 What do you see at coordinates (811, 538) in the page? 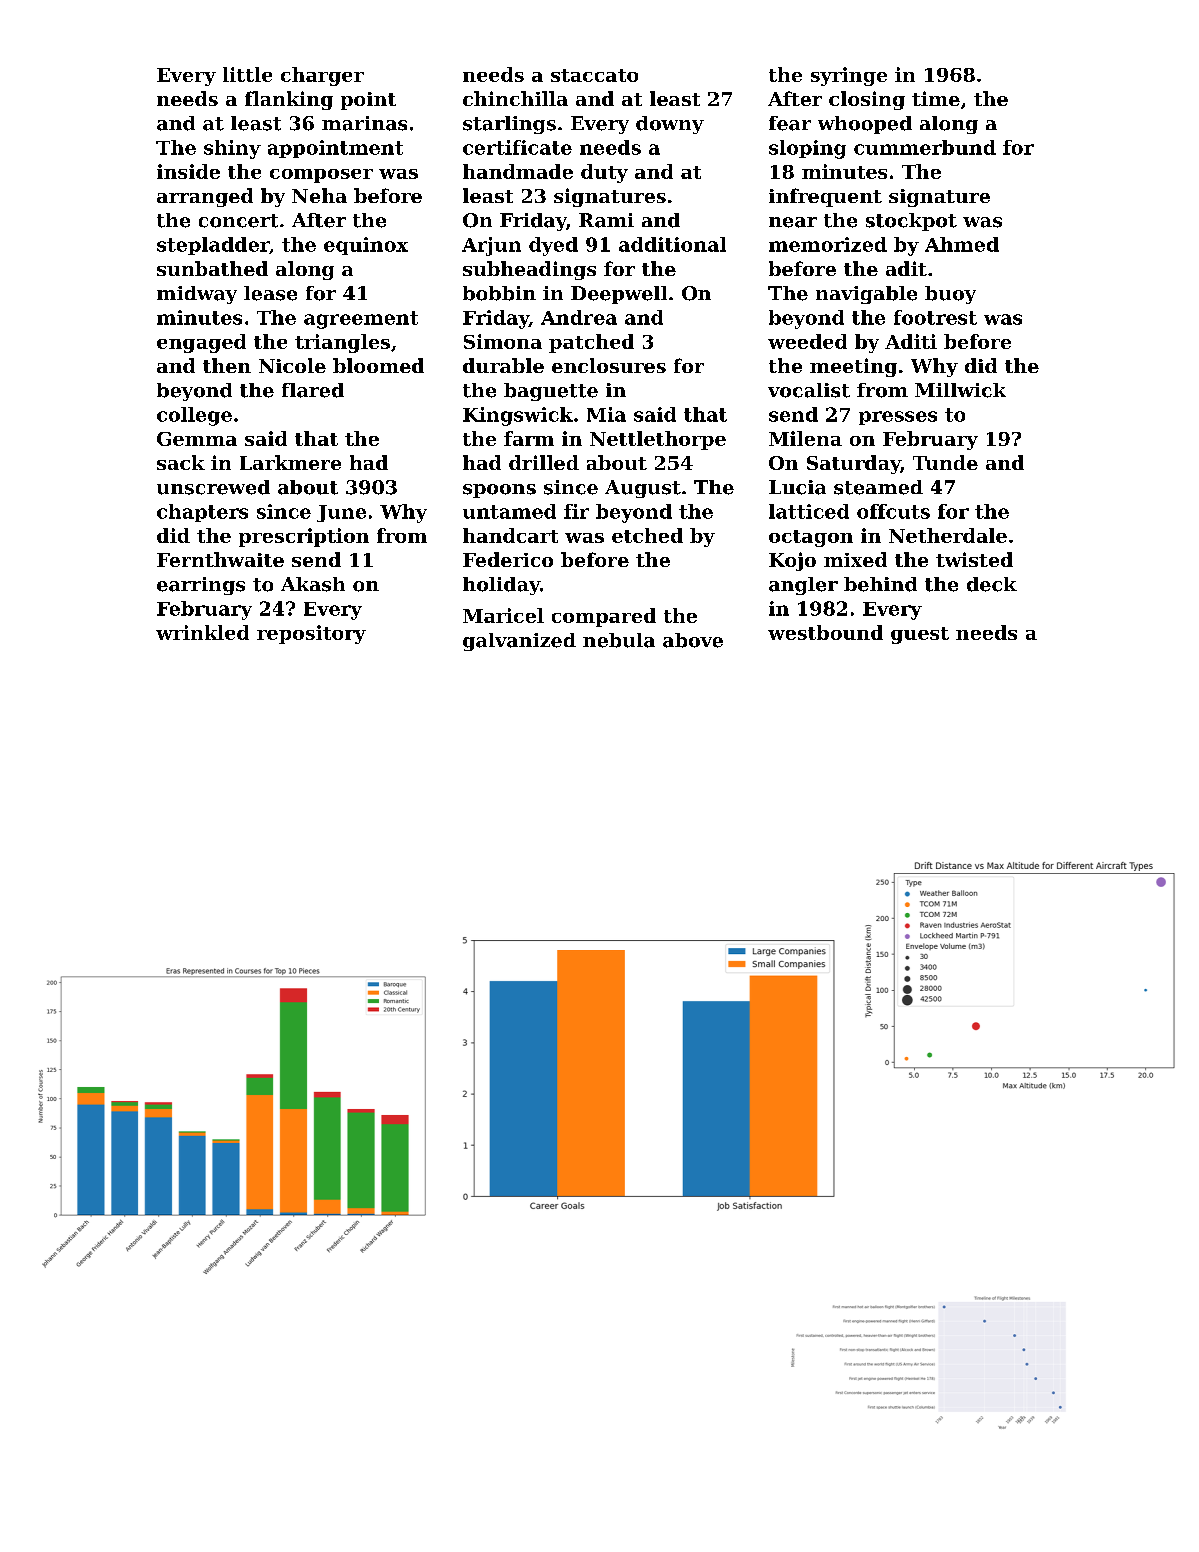
I see `octagon` at bounding box center [811, 538].
